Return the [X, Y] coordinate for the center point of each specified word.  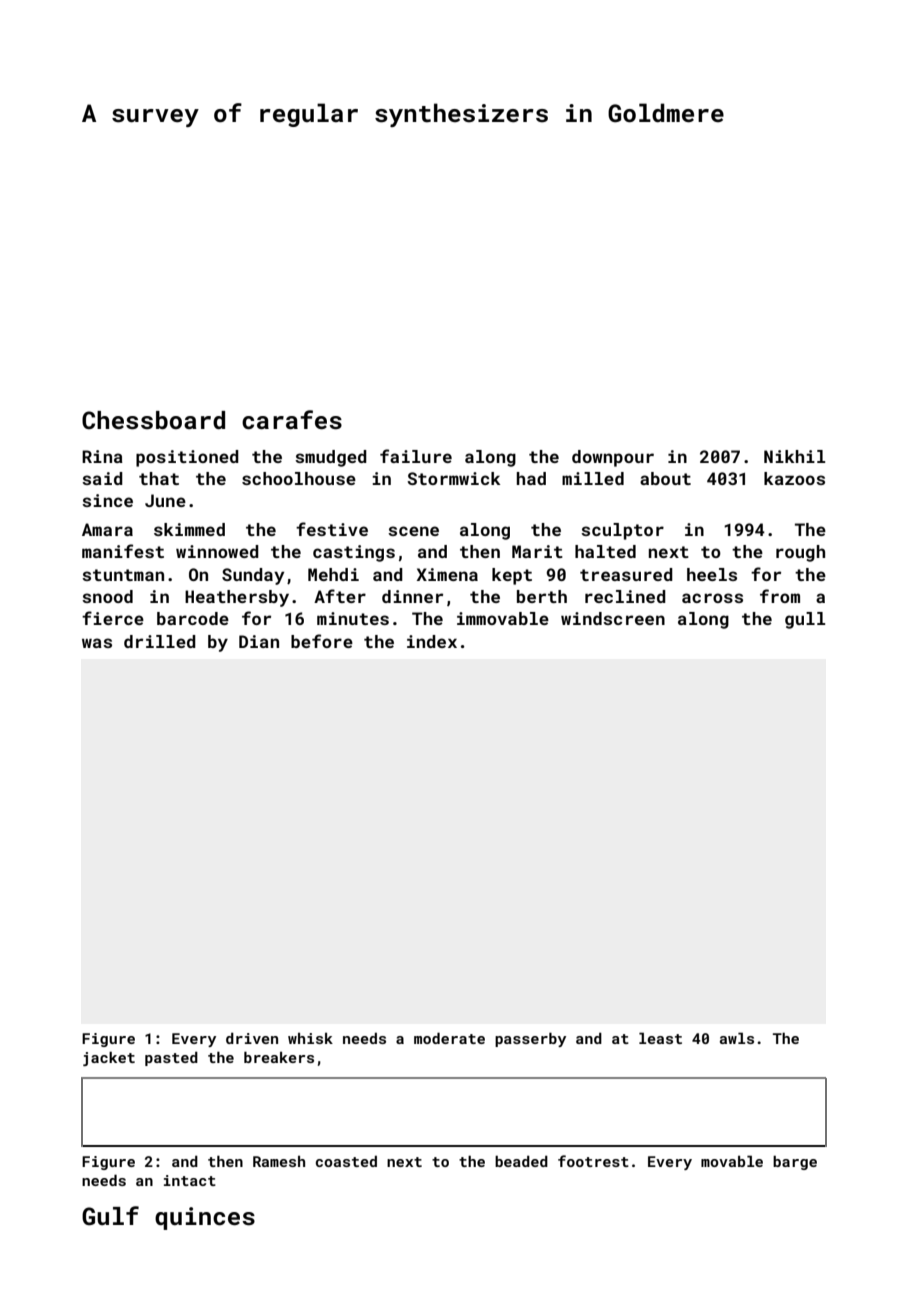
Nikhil [794, 456]
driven [252, 1038]
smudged [331, 458]
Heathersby [237, 598]
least [660, 1038]
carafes [292, 420]
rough [800, 553]
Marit [537, 551]
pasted [171, 1058]
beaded [521, 1161]
